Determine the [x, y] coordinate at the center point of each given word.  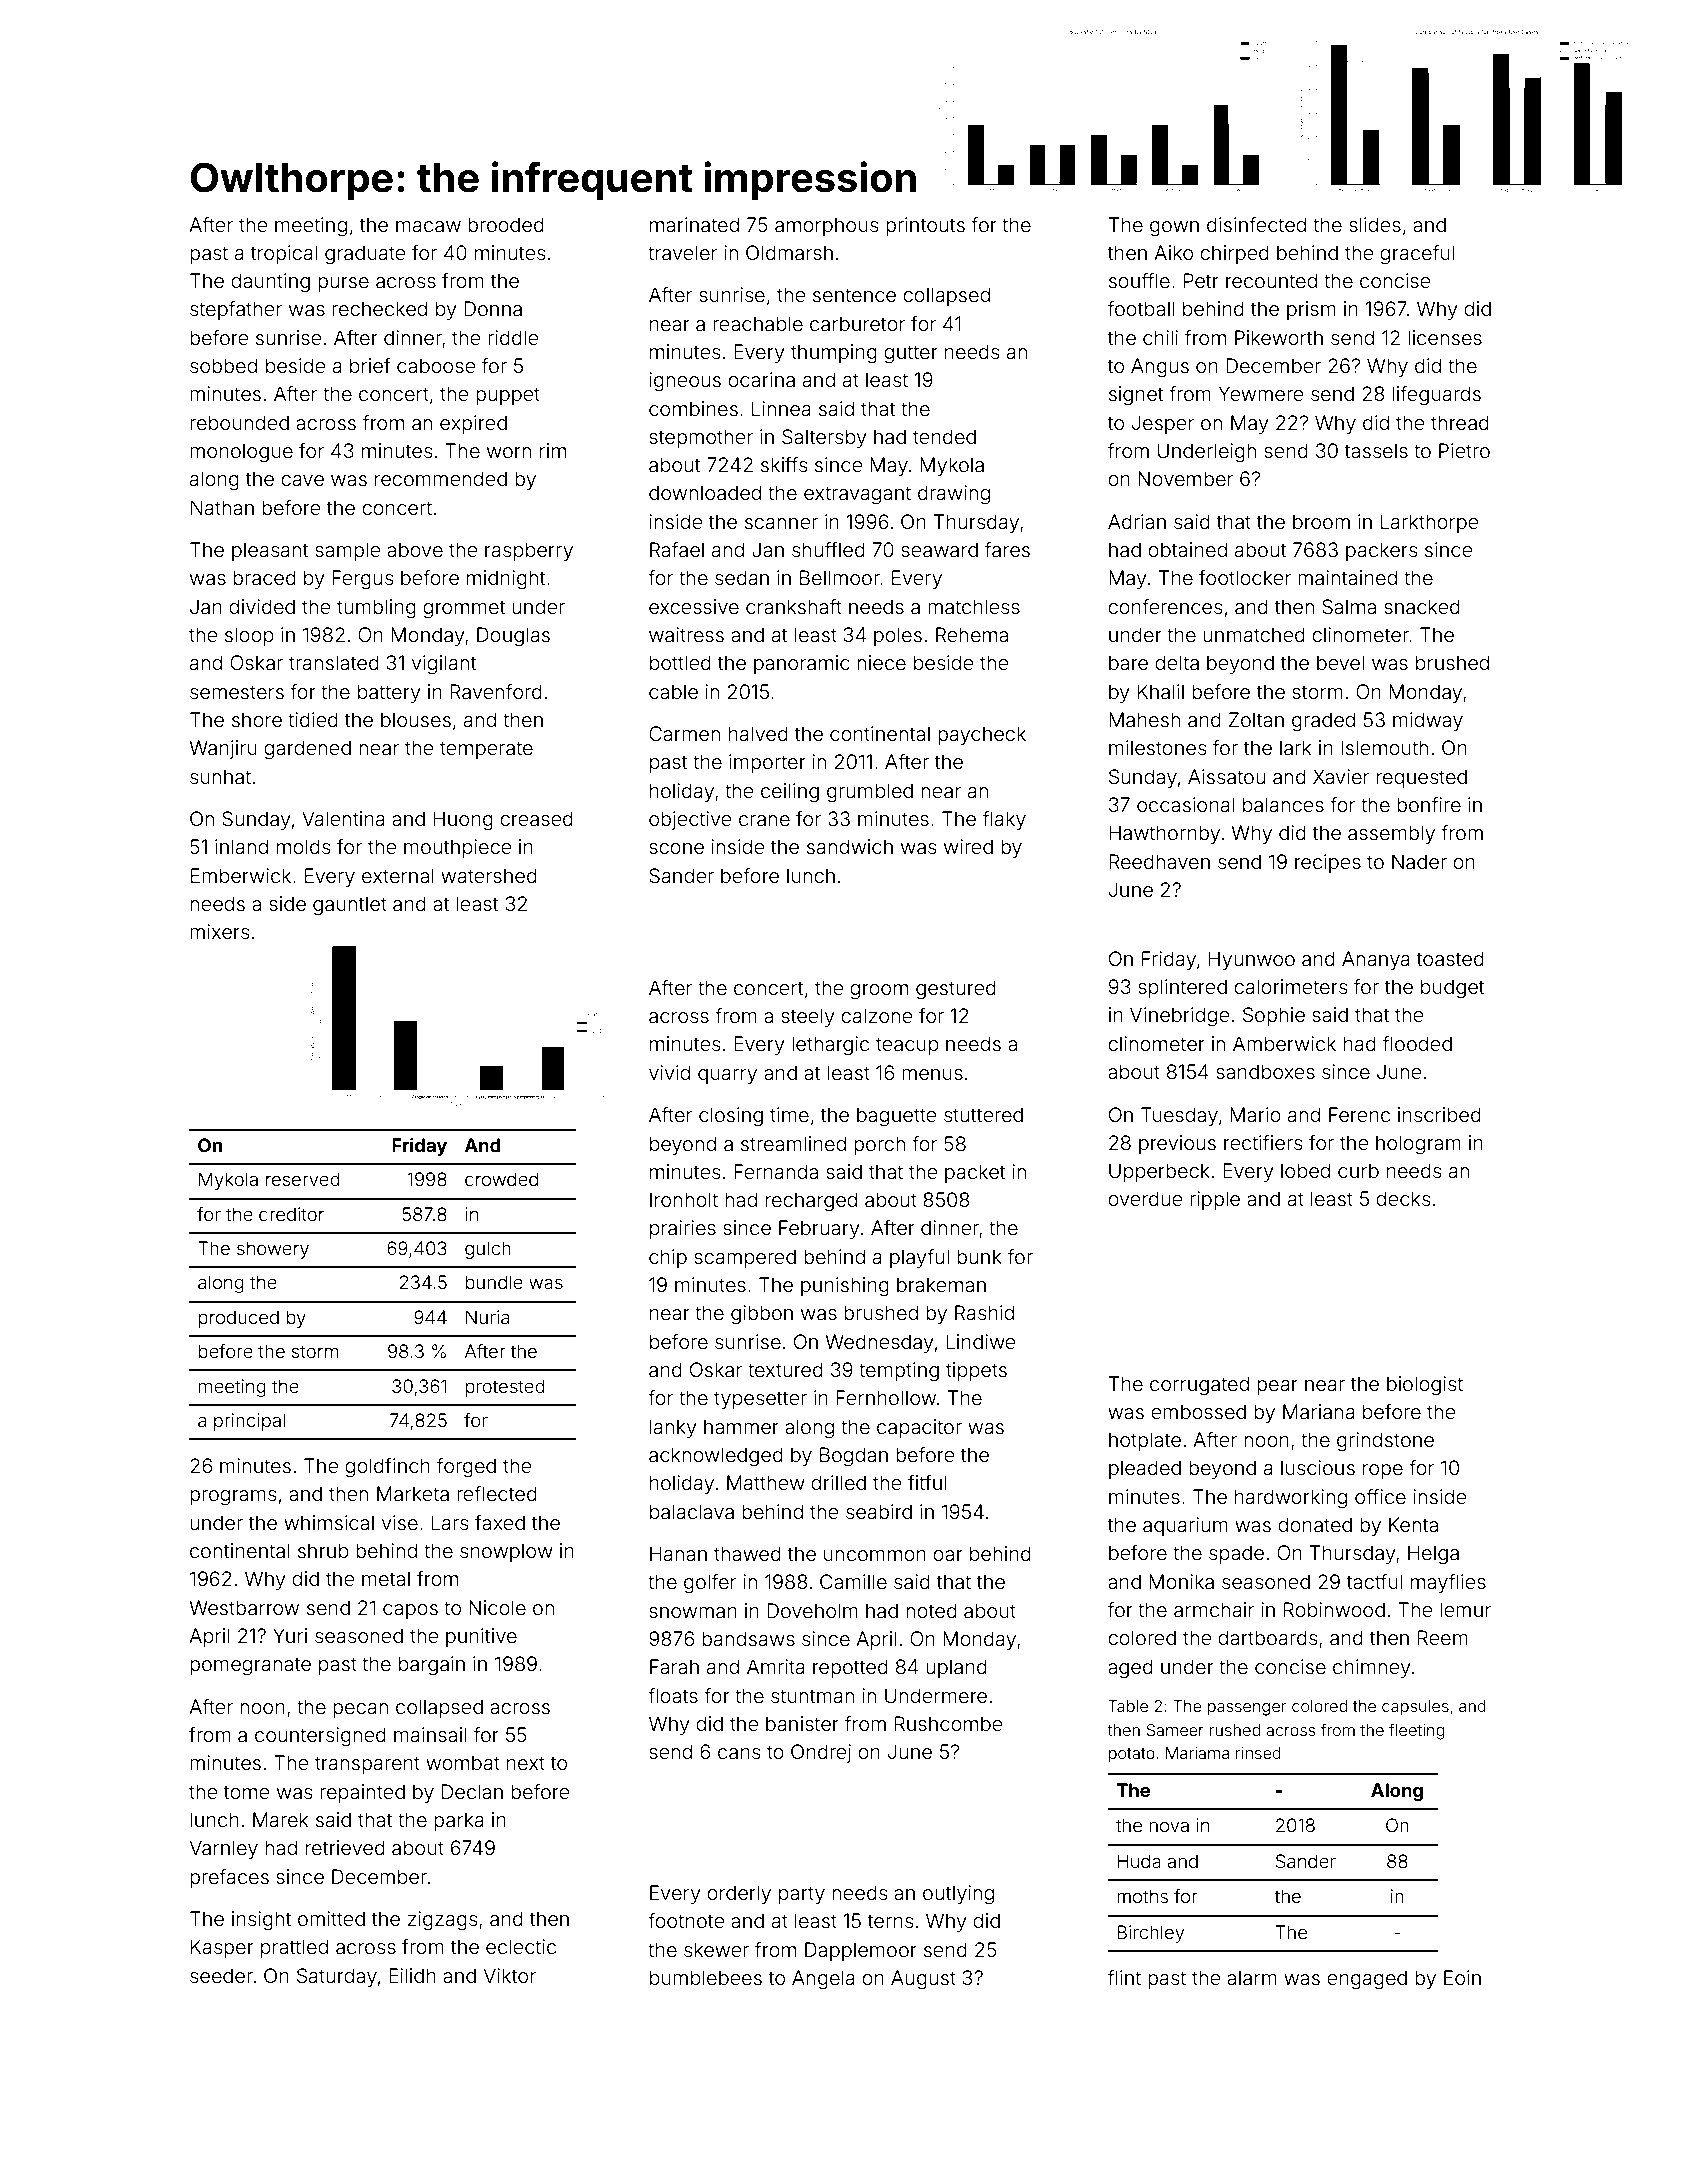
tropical [284, 254]
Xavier [1341, 776]
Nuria [487, 1317]
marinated [694, 224]
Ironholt [684, 1199]
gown [1174, 229]
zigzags [442, 1921]
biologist [1425, 1386]
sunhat [220, 776]
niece [881, 662]
